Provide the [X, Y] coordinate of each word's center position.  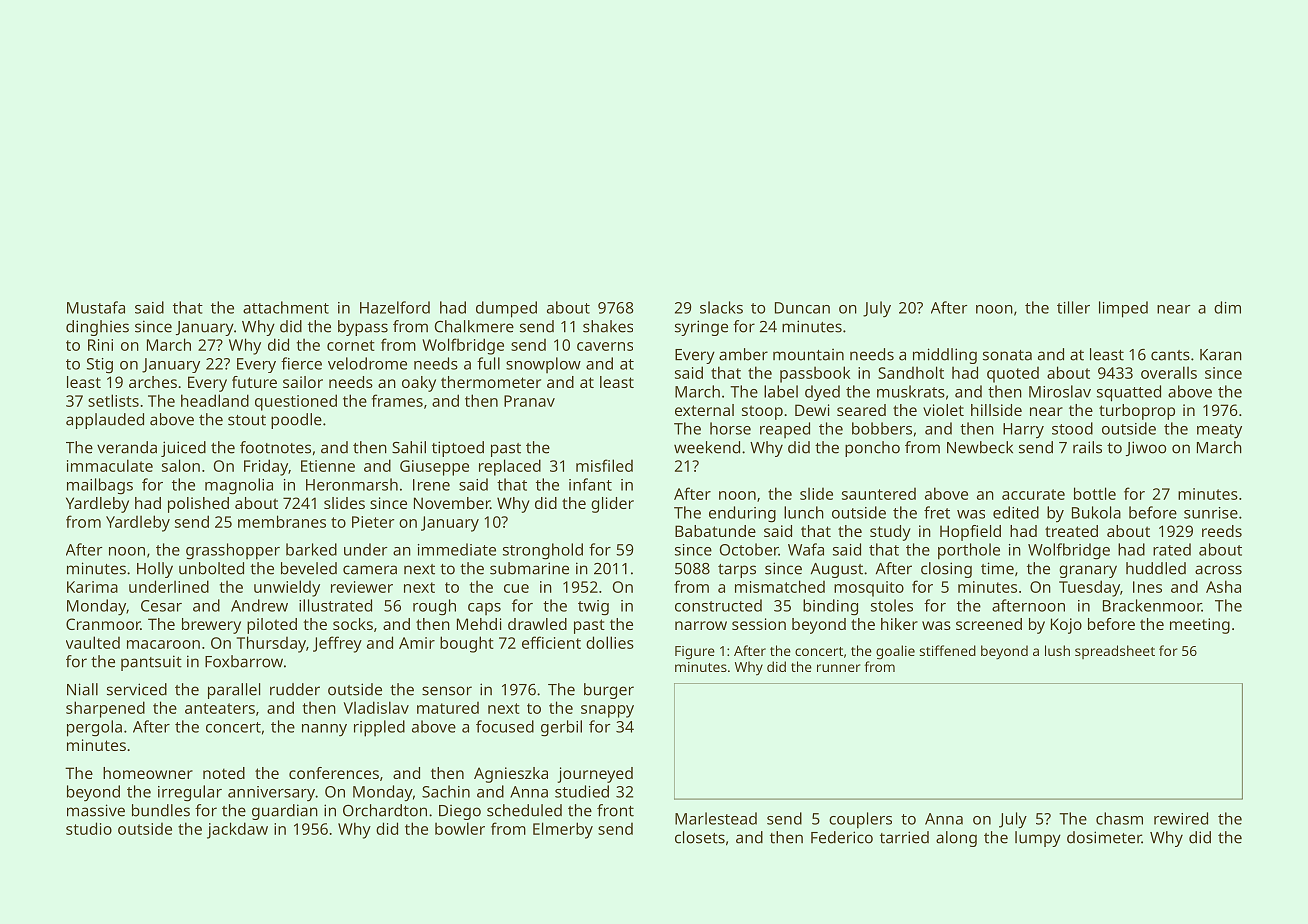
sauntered [879, 494]
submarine [529, 568]
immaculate [110, 465]
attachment [286, 307]
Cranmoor [103, 624]
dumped [506, 309]
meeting [1200, 626]
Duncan [802, 308]
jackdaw [237, 830]
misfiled [604, 465]
